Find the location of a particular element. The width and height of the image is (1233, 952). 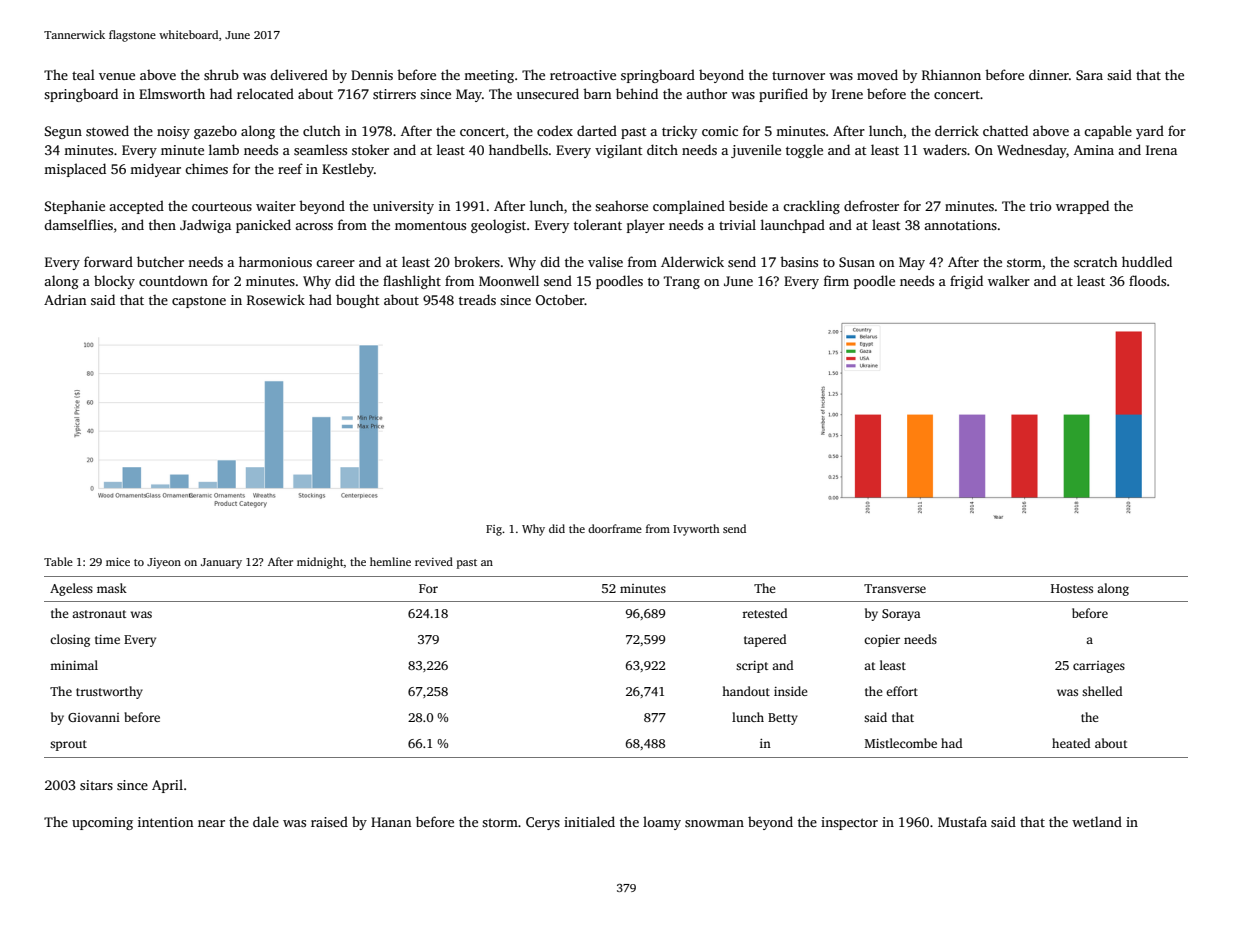

Mustafa is located at coordinates (962, 821).
